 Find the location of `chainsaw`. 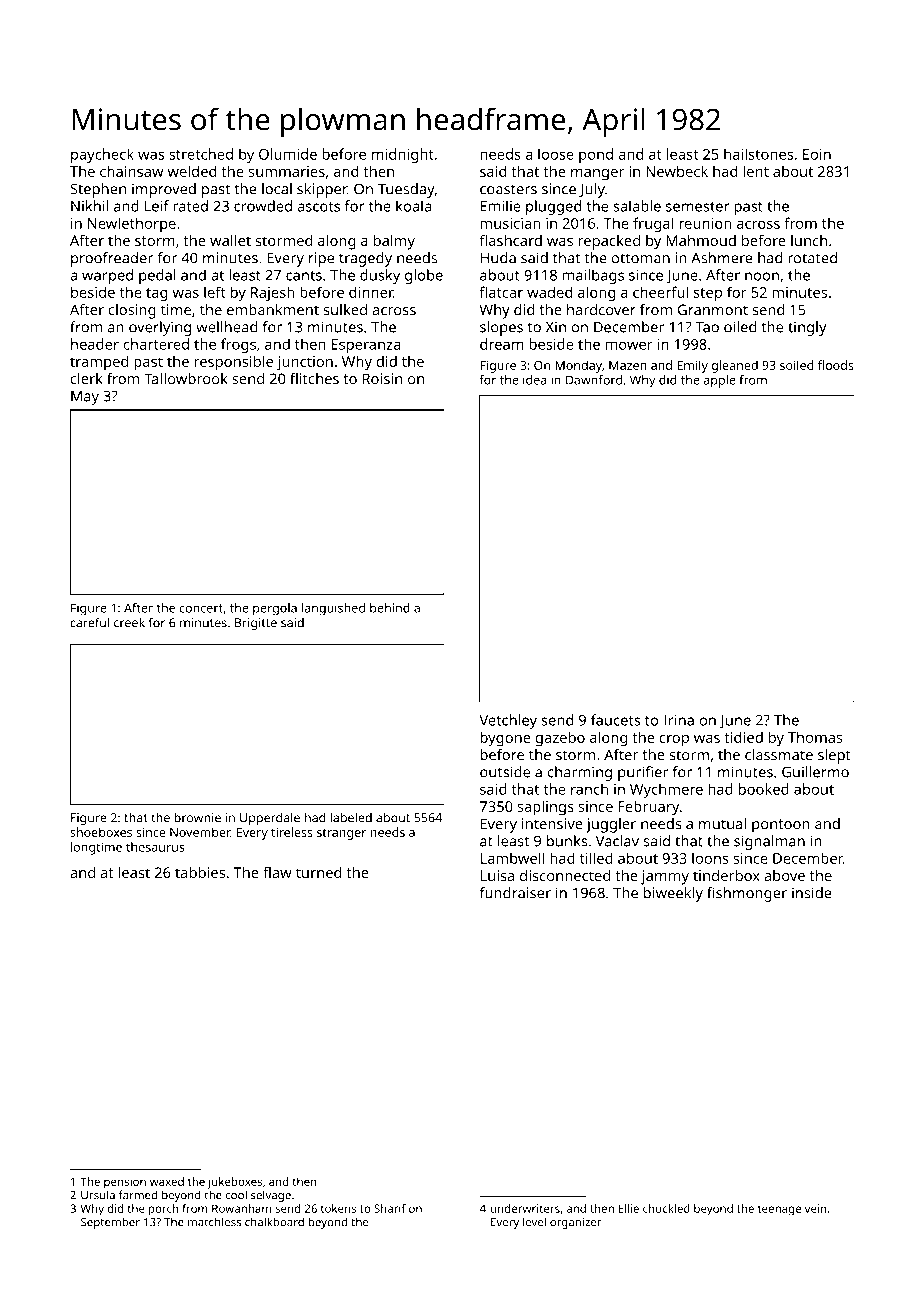

chainsaw is located at coordinates (132, 171).
